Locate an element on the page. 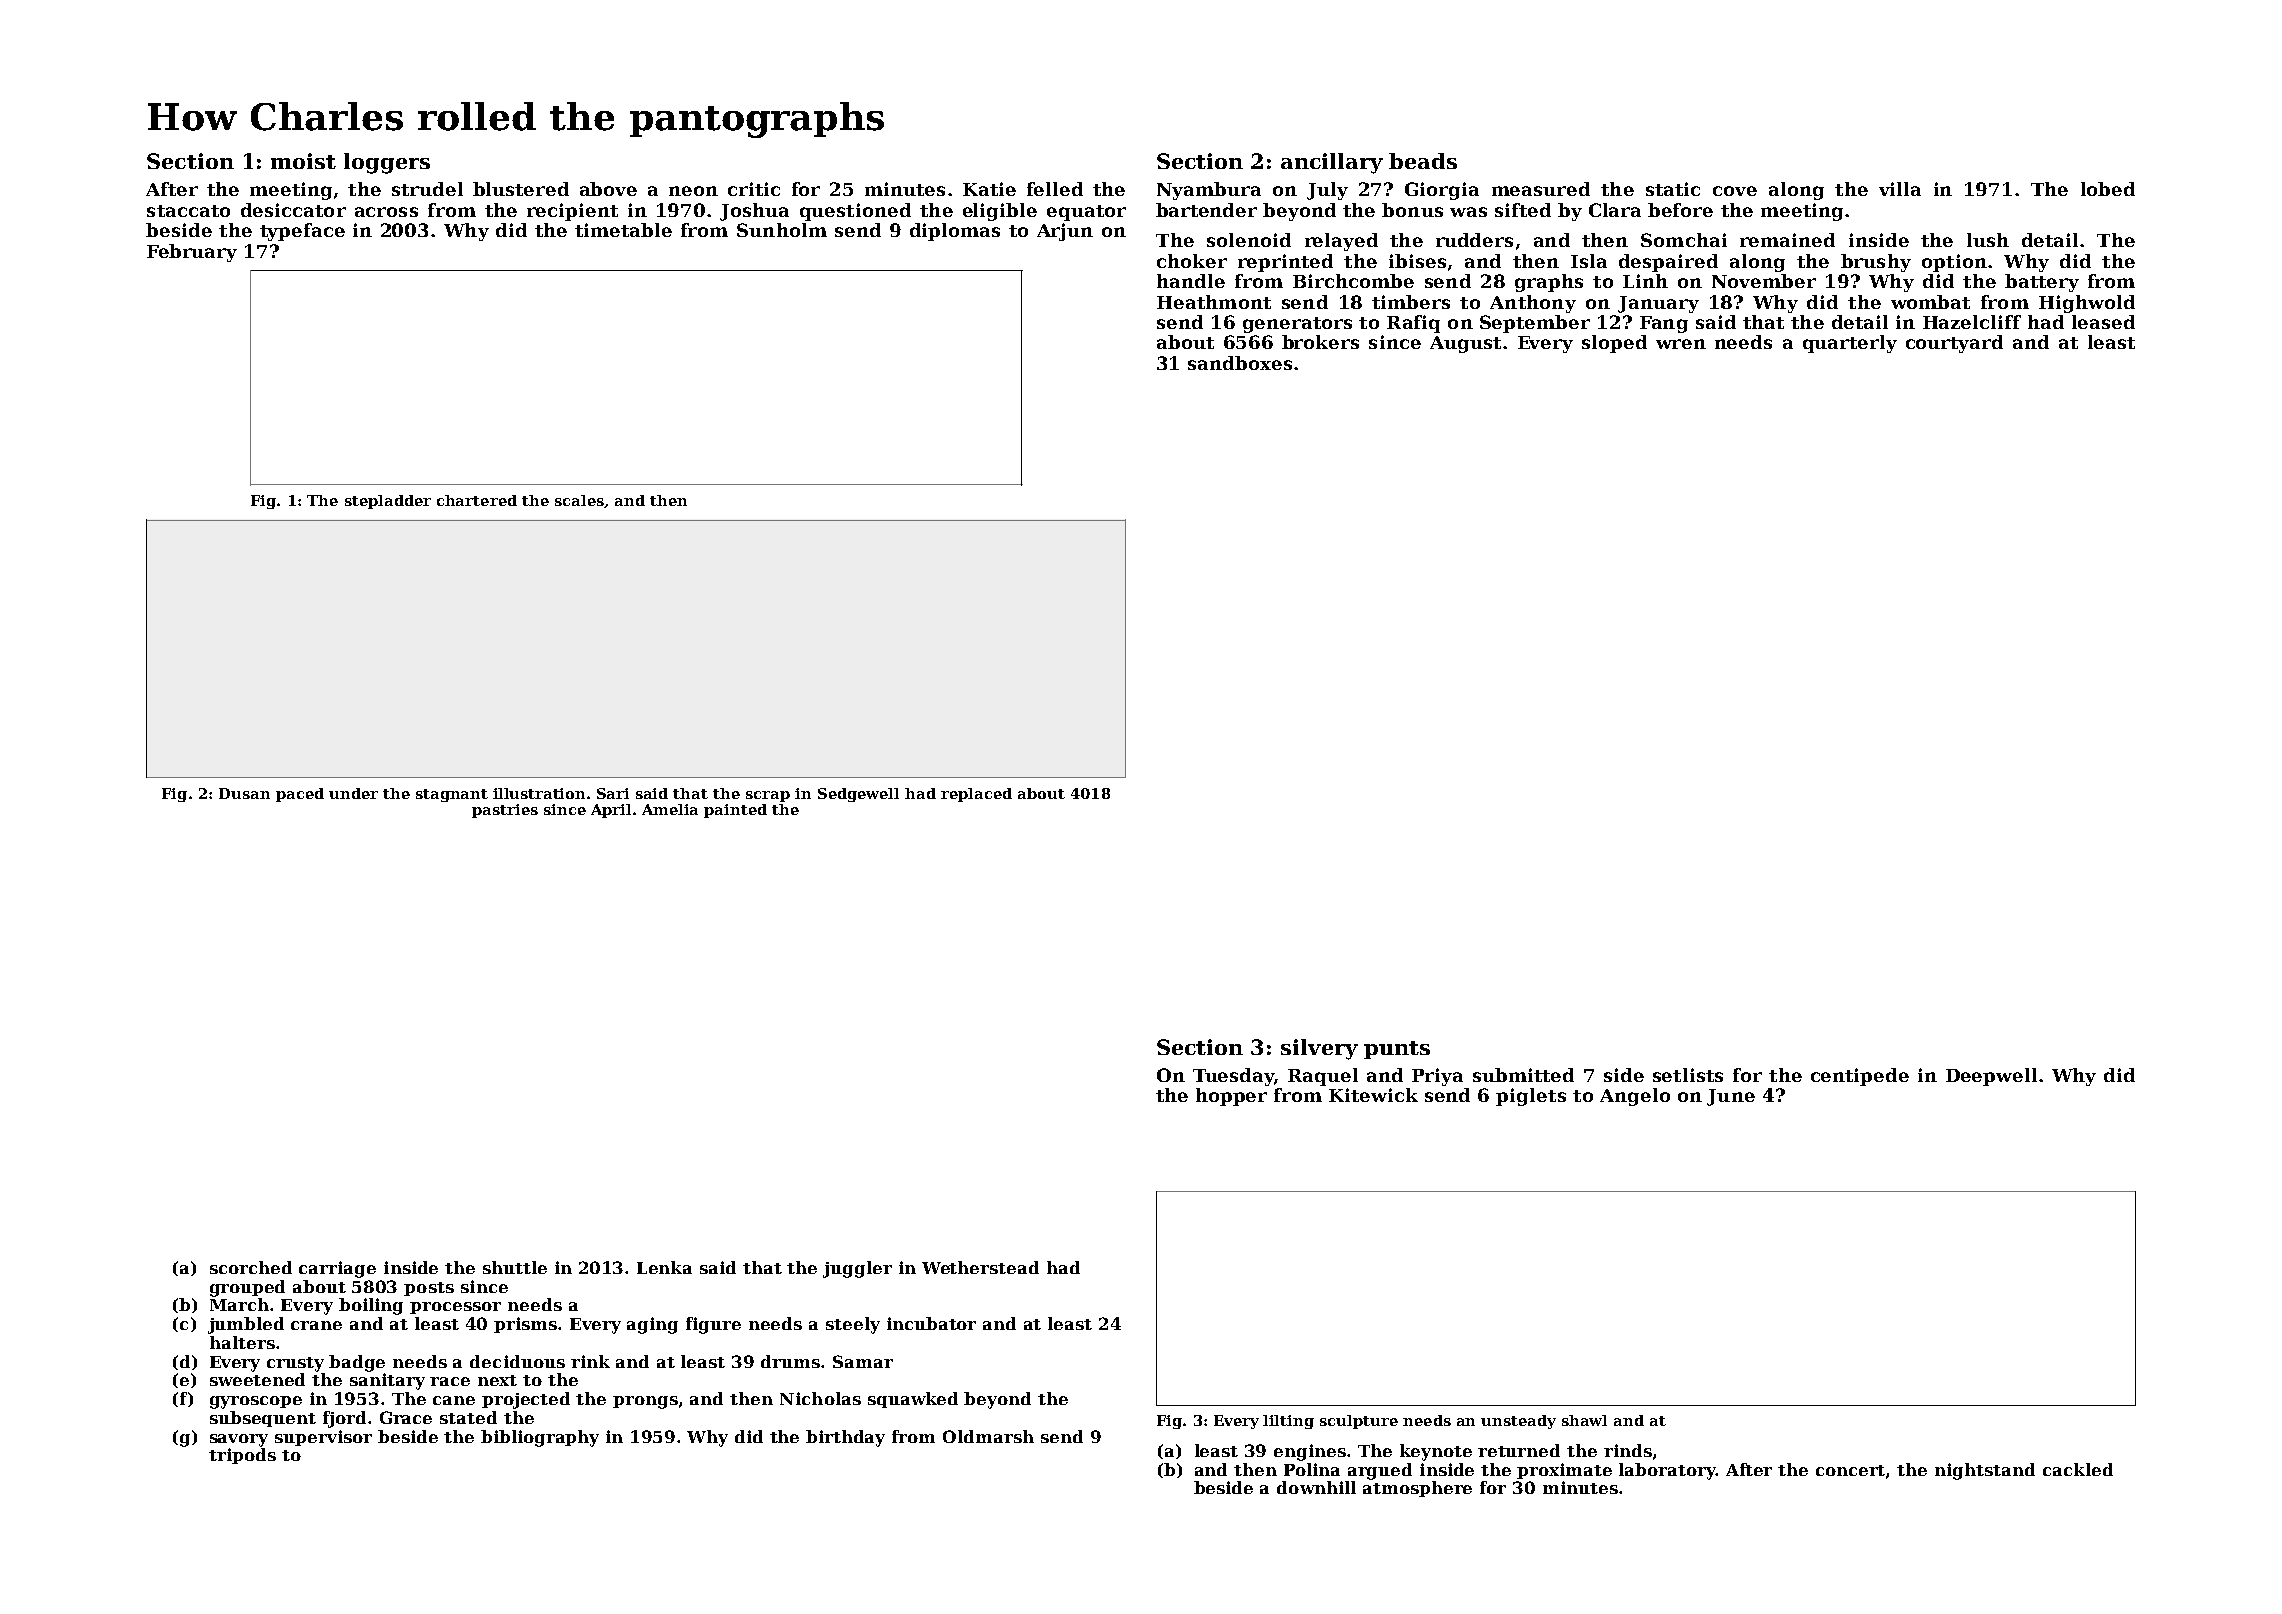 This document has height=1614, width=2282. Deepwell is located at coordinates (1991, 1077).
